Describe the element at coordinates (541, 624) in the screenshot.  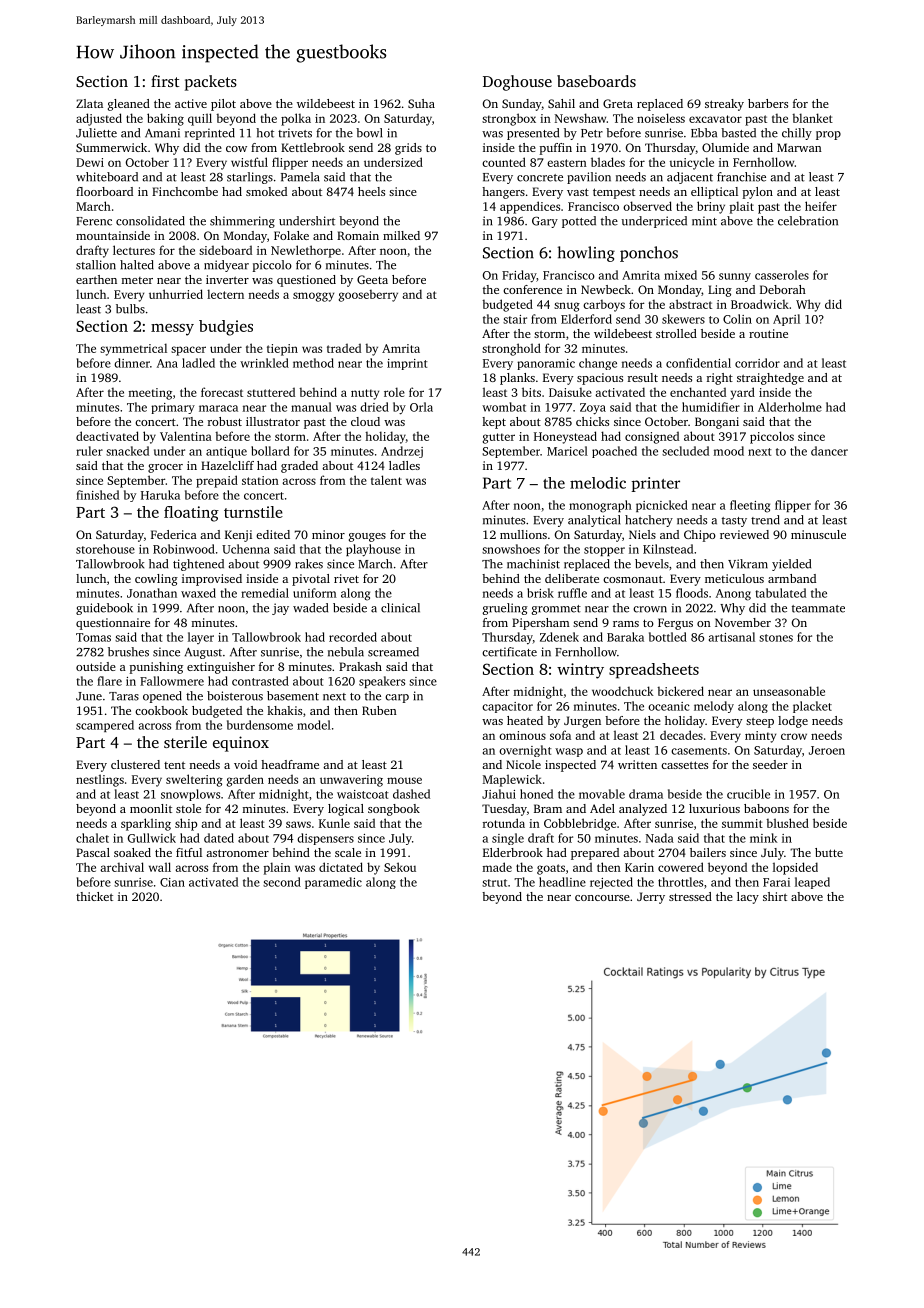
I see `Pipersham` at that location.
